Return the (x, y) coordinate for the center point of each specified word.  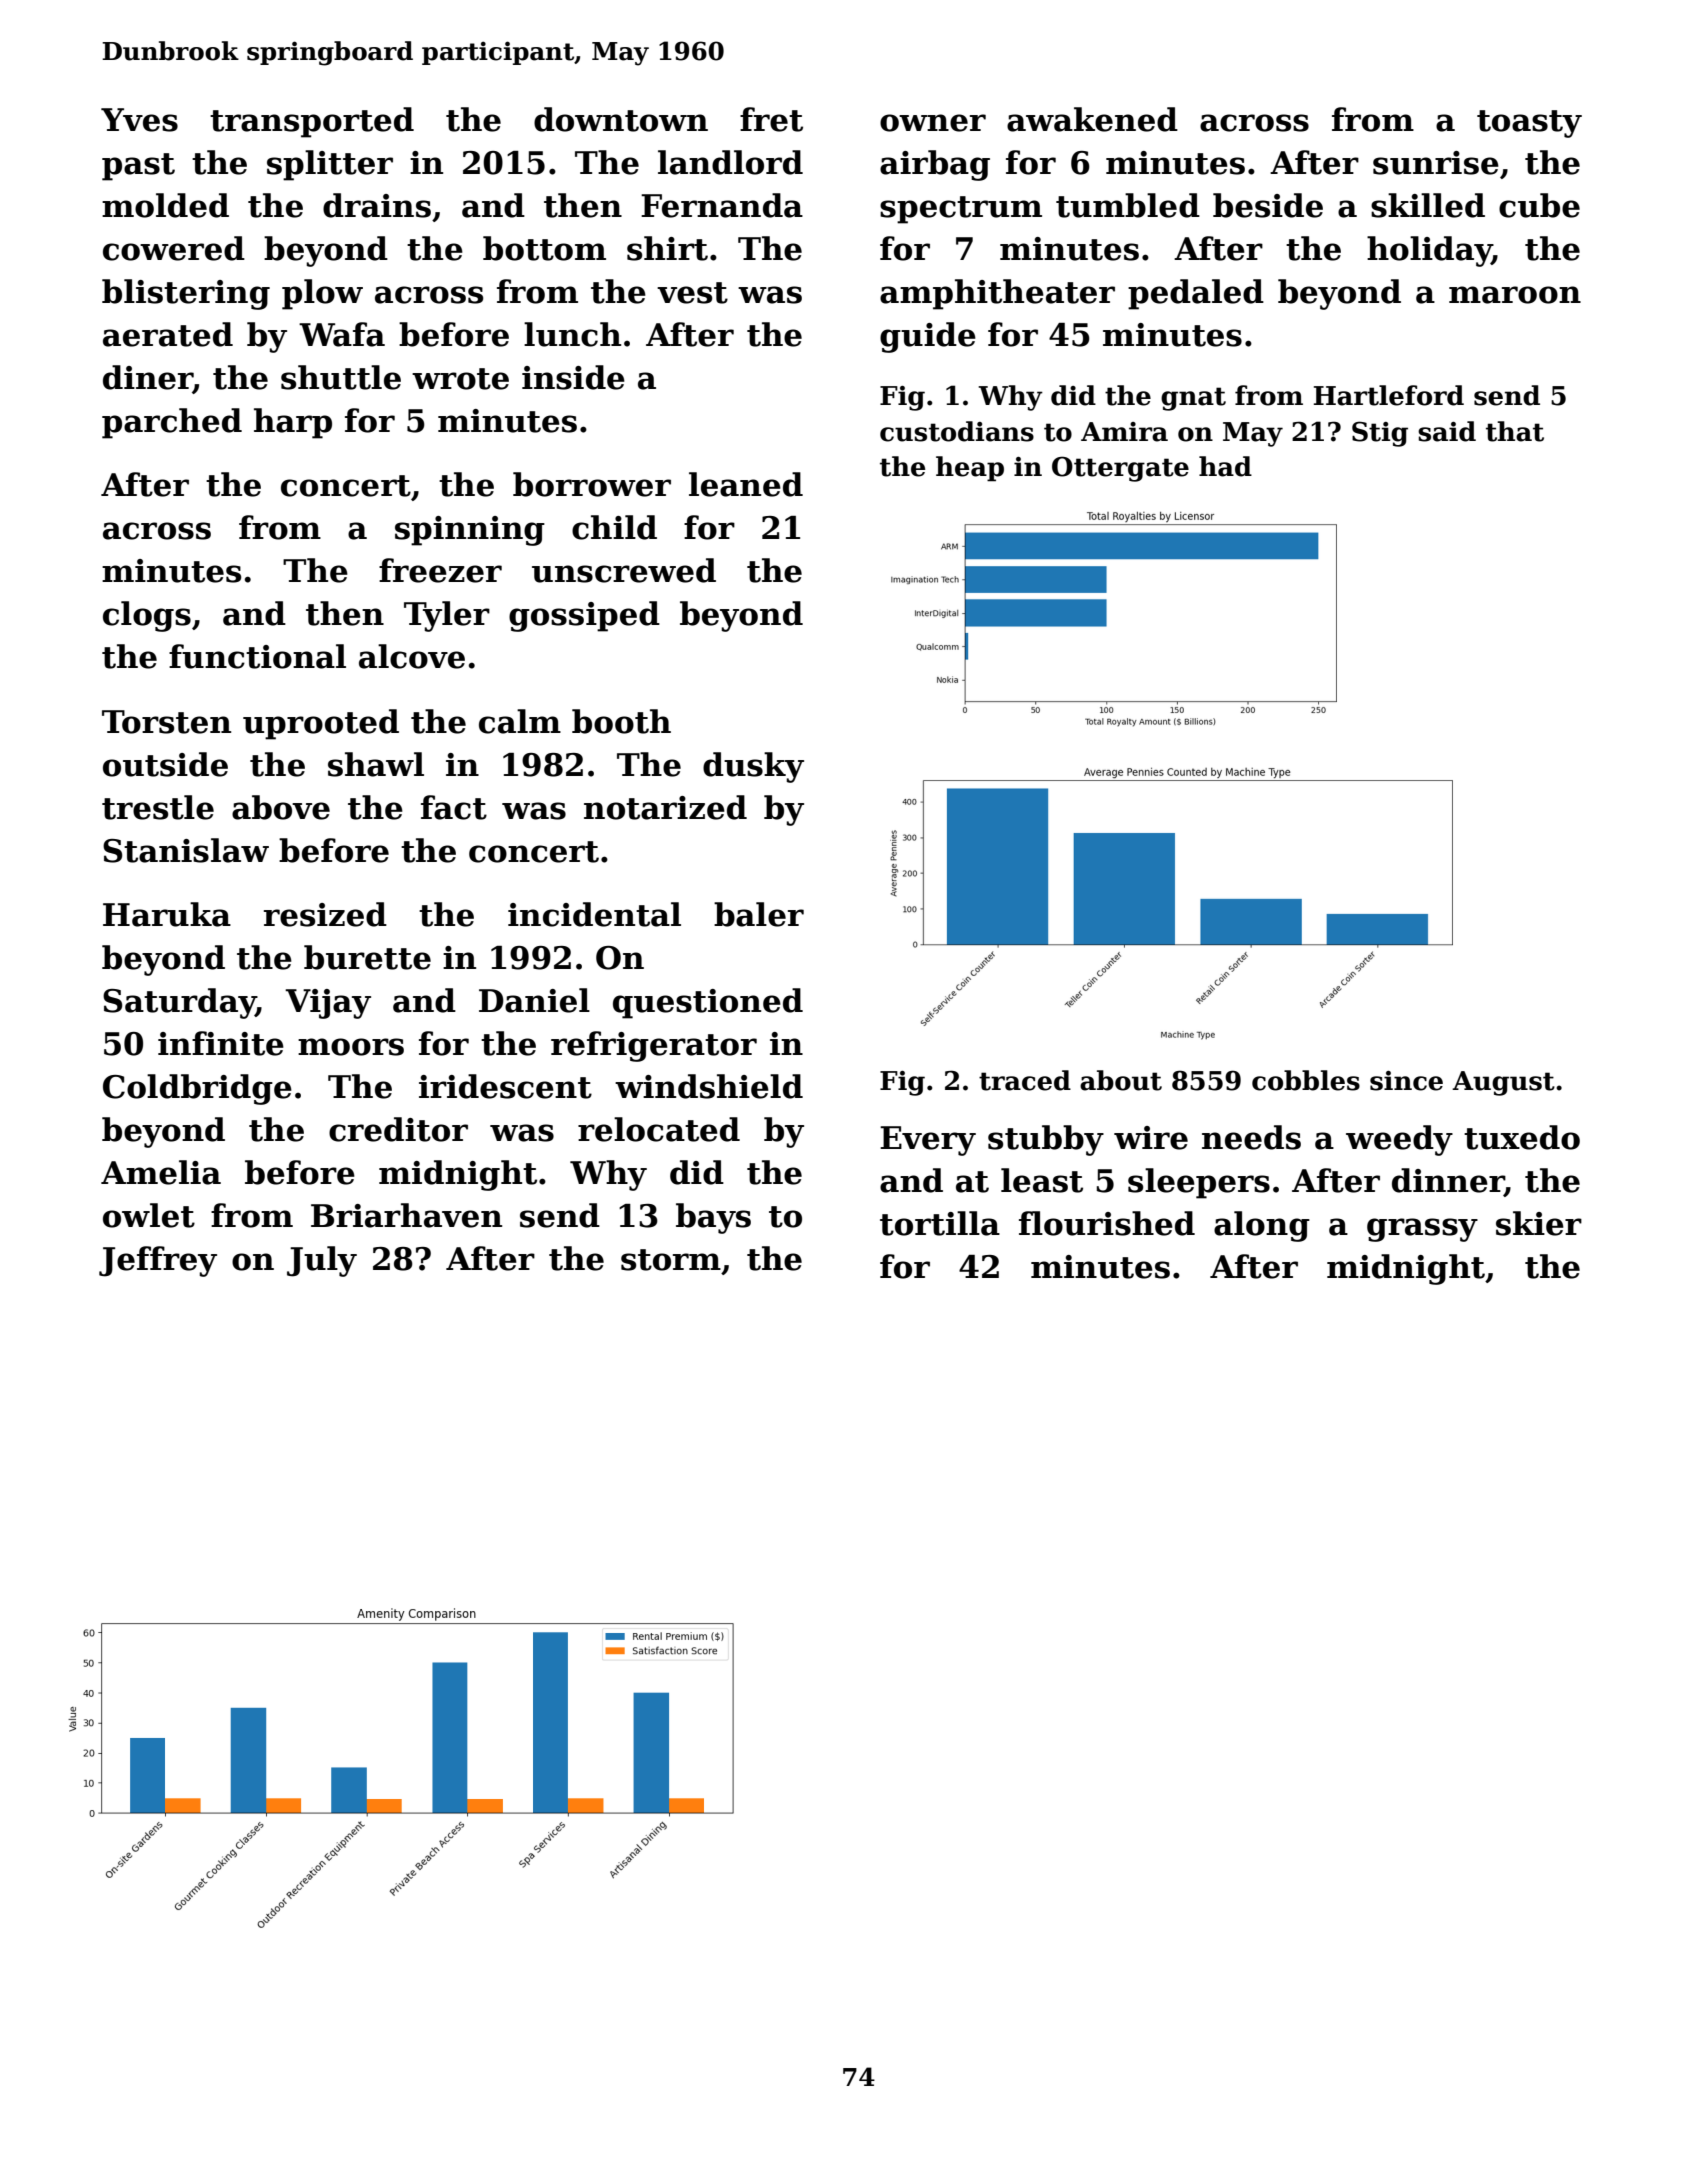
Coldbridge (197, 1089)
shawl (376, 764)
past (138, 167)
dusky (753, 767)
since (1406, 1081)
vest (692, 293)
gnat (1193, 399)
